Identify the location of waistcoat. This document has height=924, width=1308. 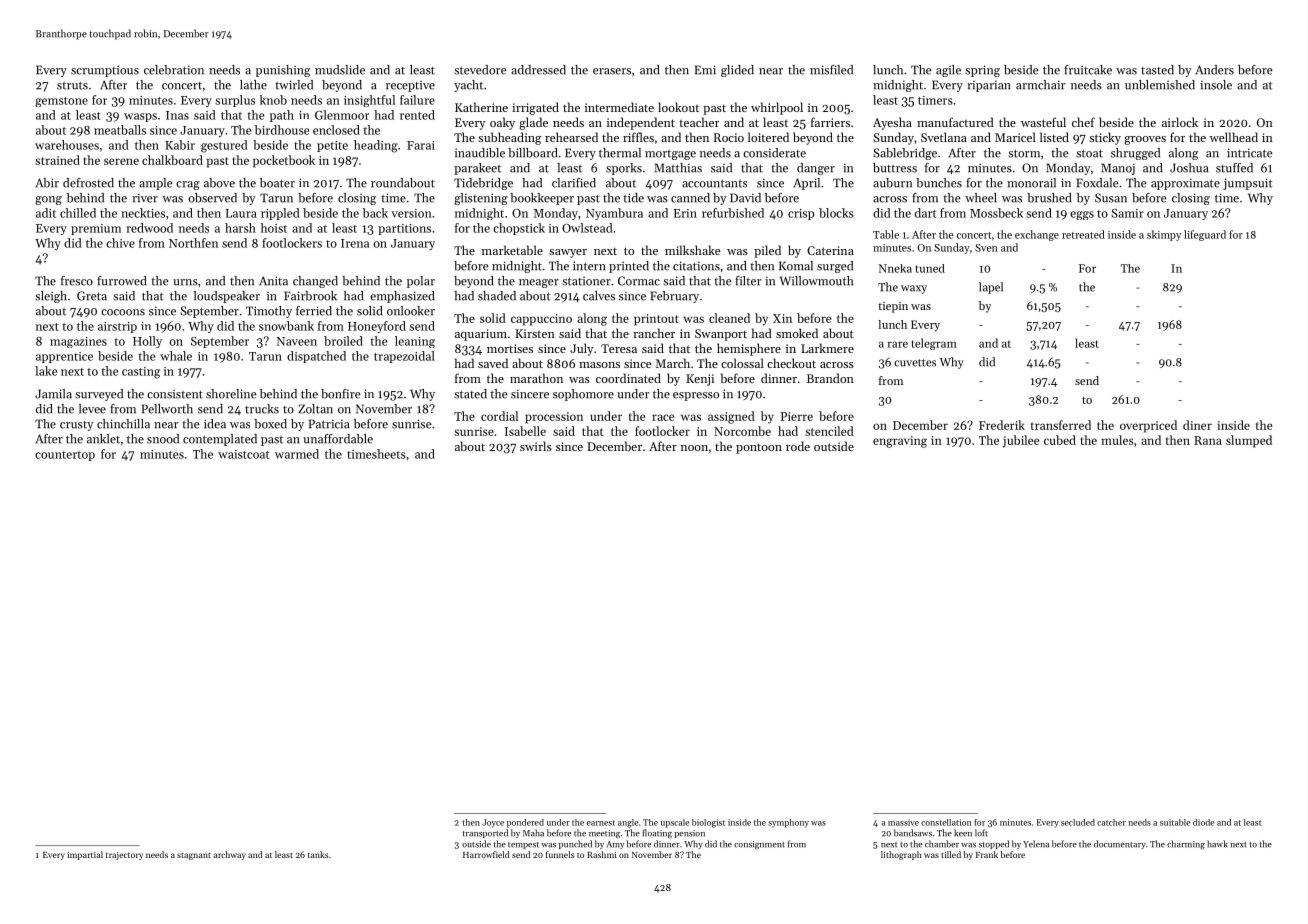
(244, 454).
